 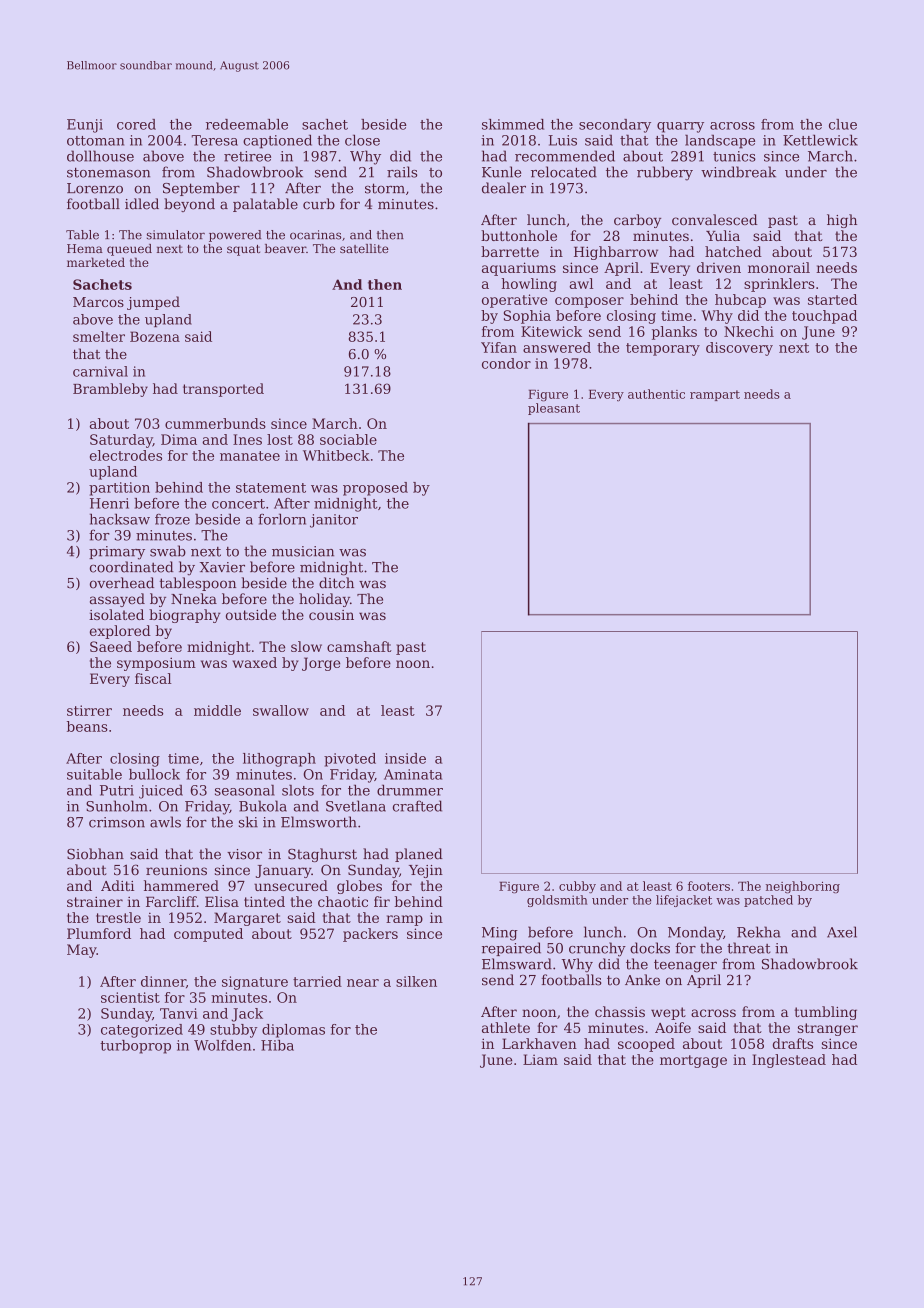 I want to click on storm, so click(x=385, y=188).
